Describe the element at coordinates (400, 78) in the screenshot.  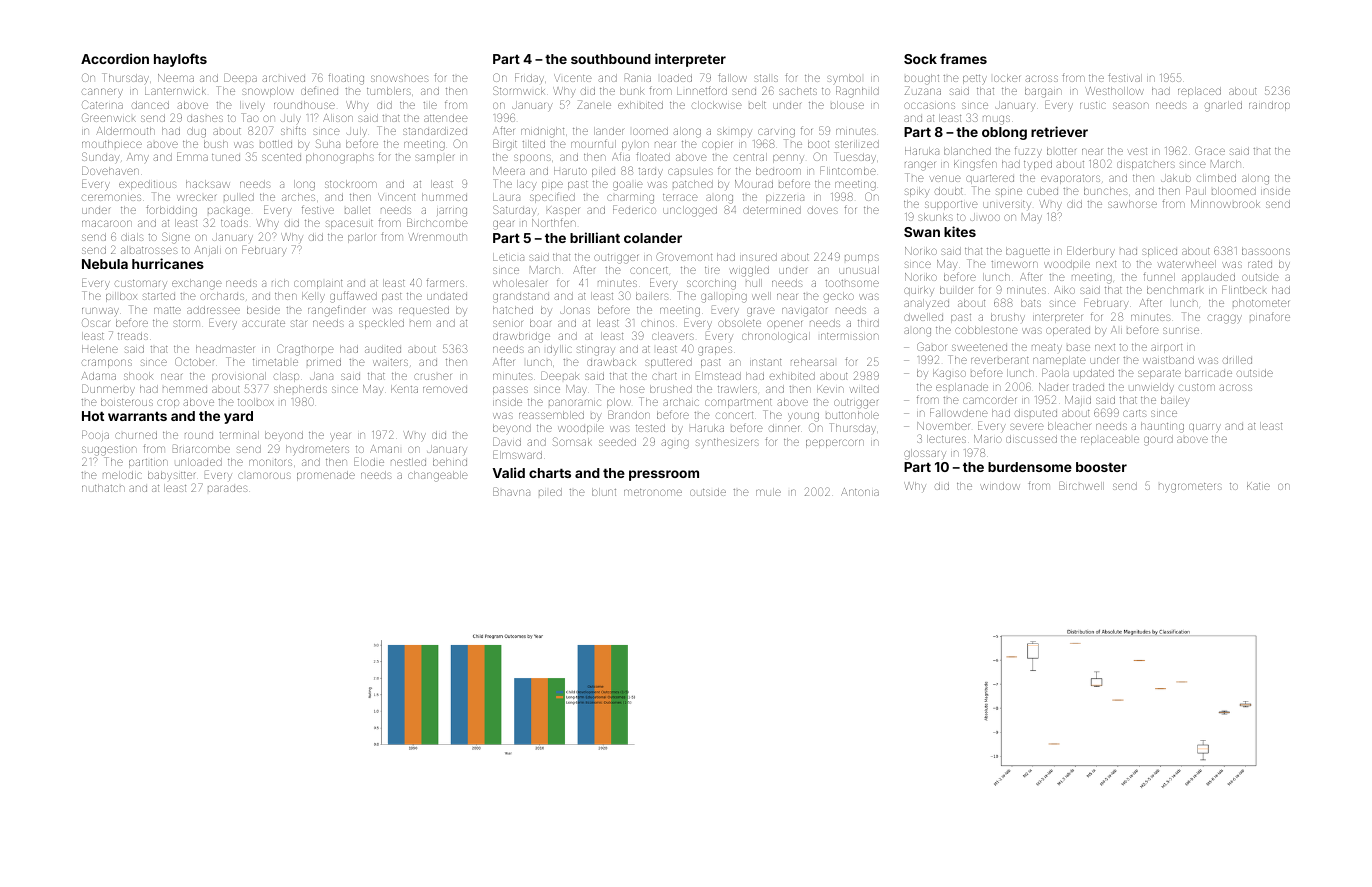
I see `snowshoes` at that location.
